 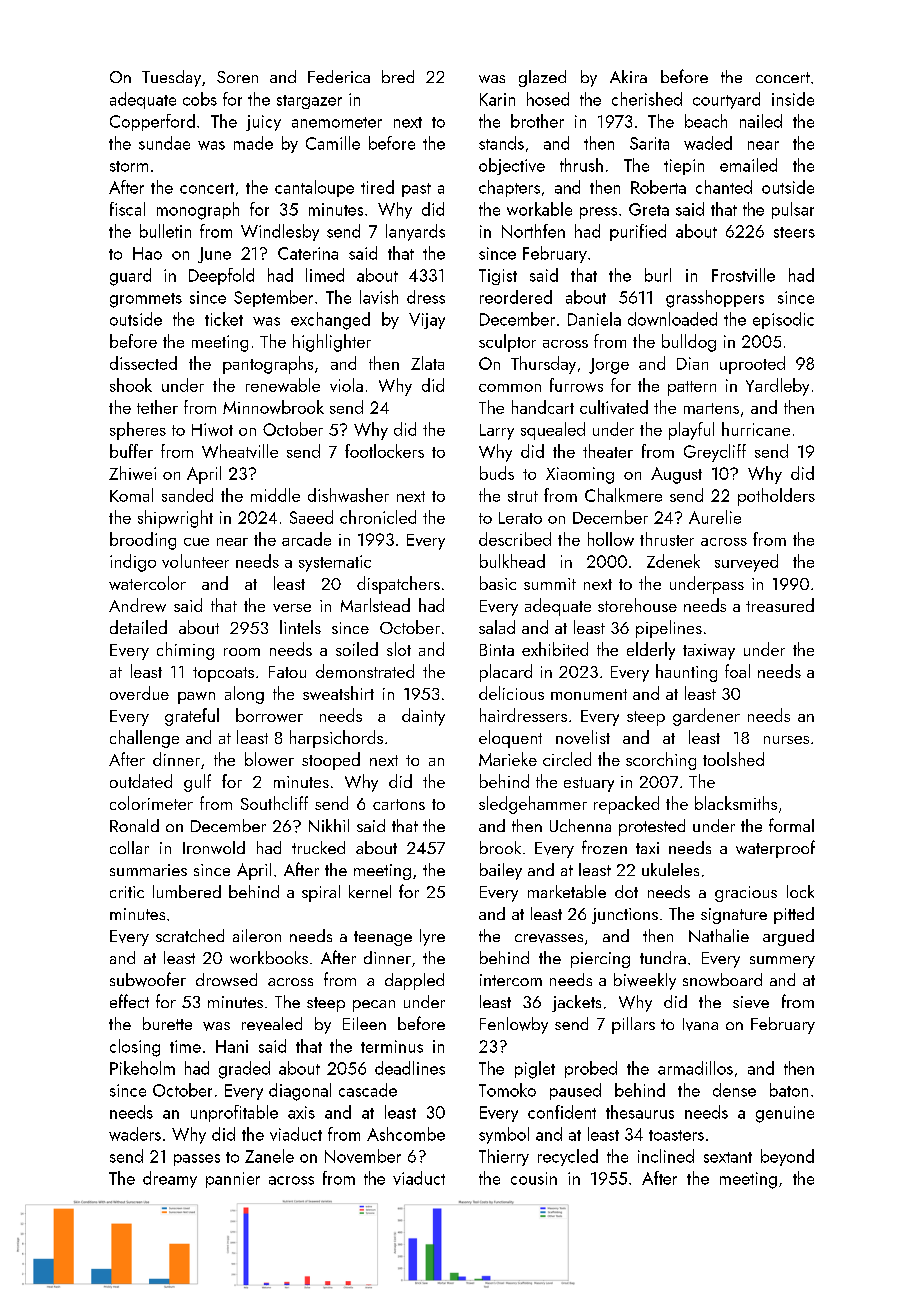 What do you see at coordinates (141, 781) in the document?
I see `outdated` at bounding box center [141, 781].
